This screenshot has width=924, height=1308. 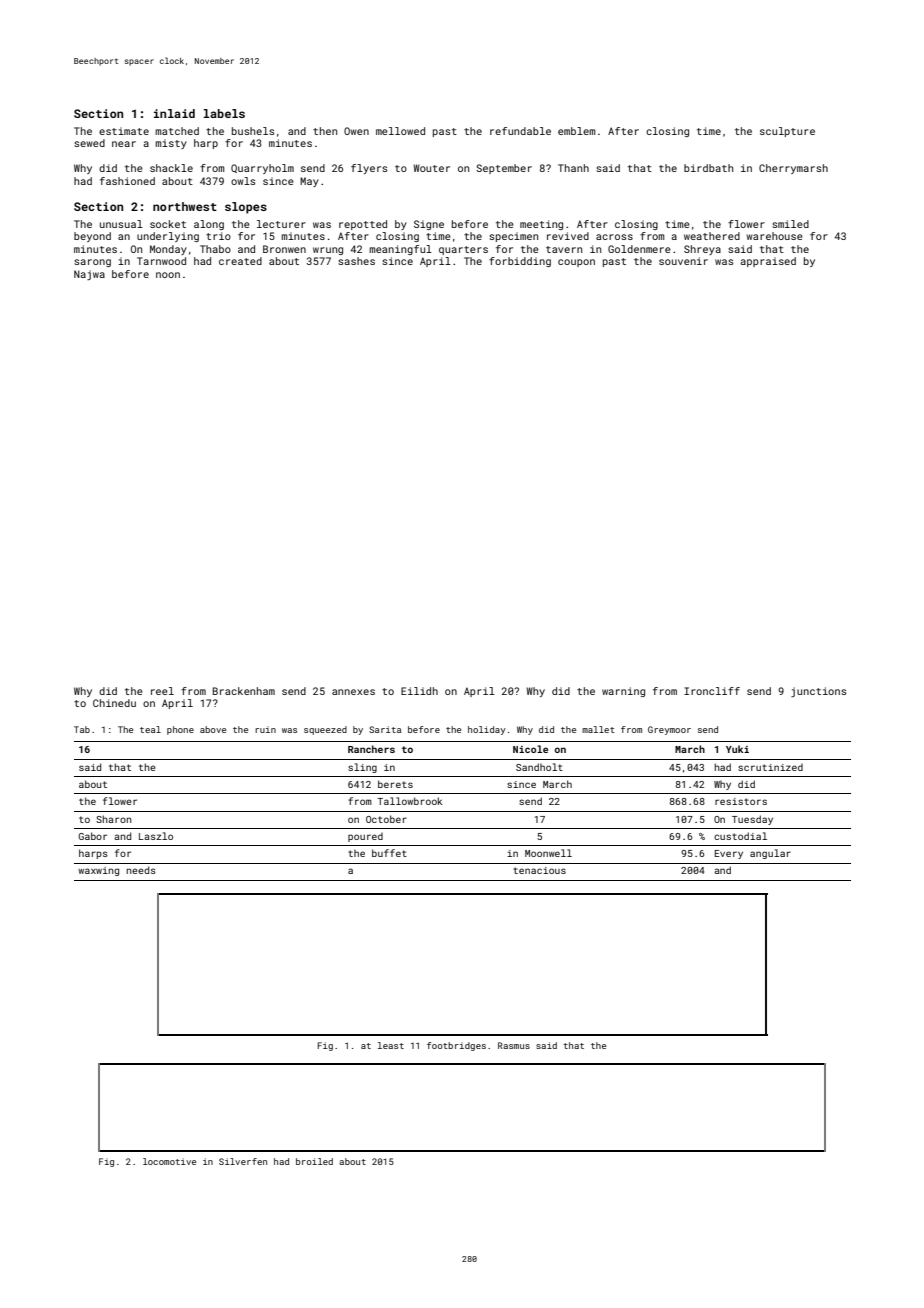 What do you see at coordinates (520, 131) in the screenshot?
I see `refundable` at bounding box center [520, 131].
